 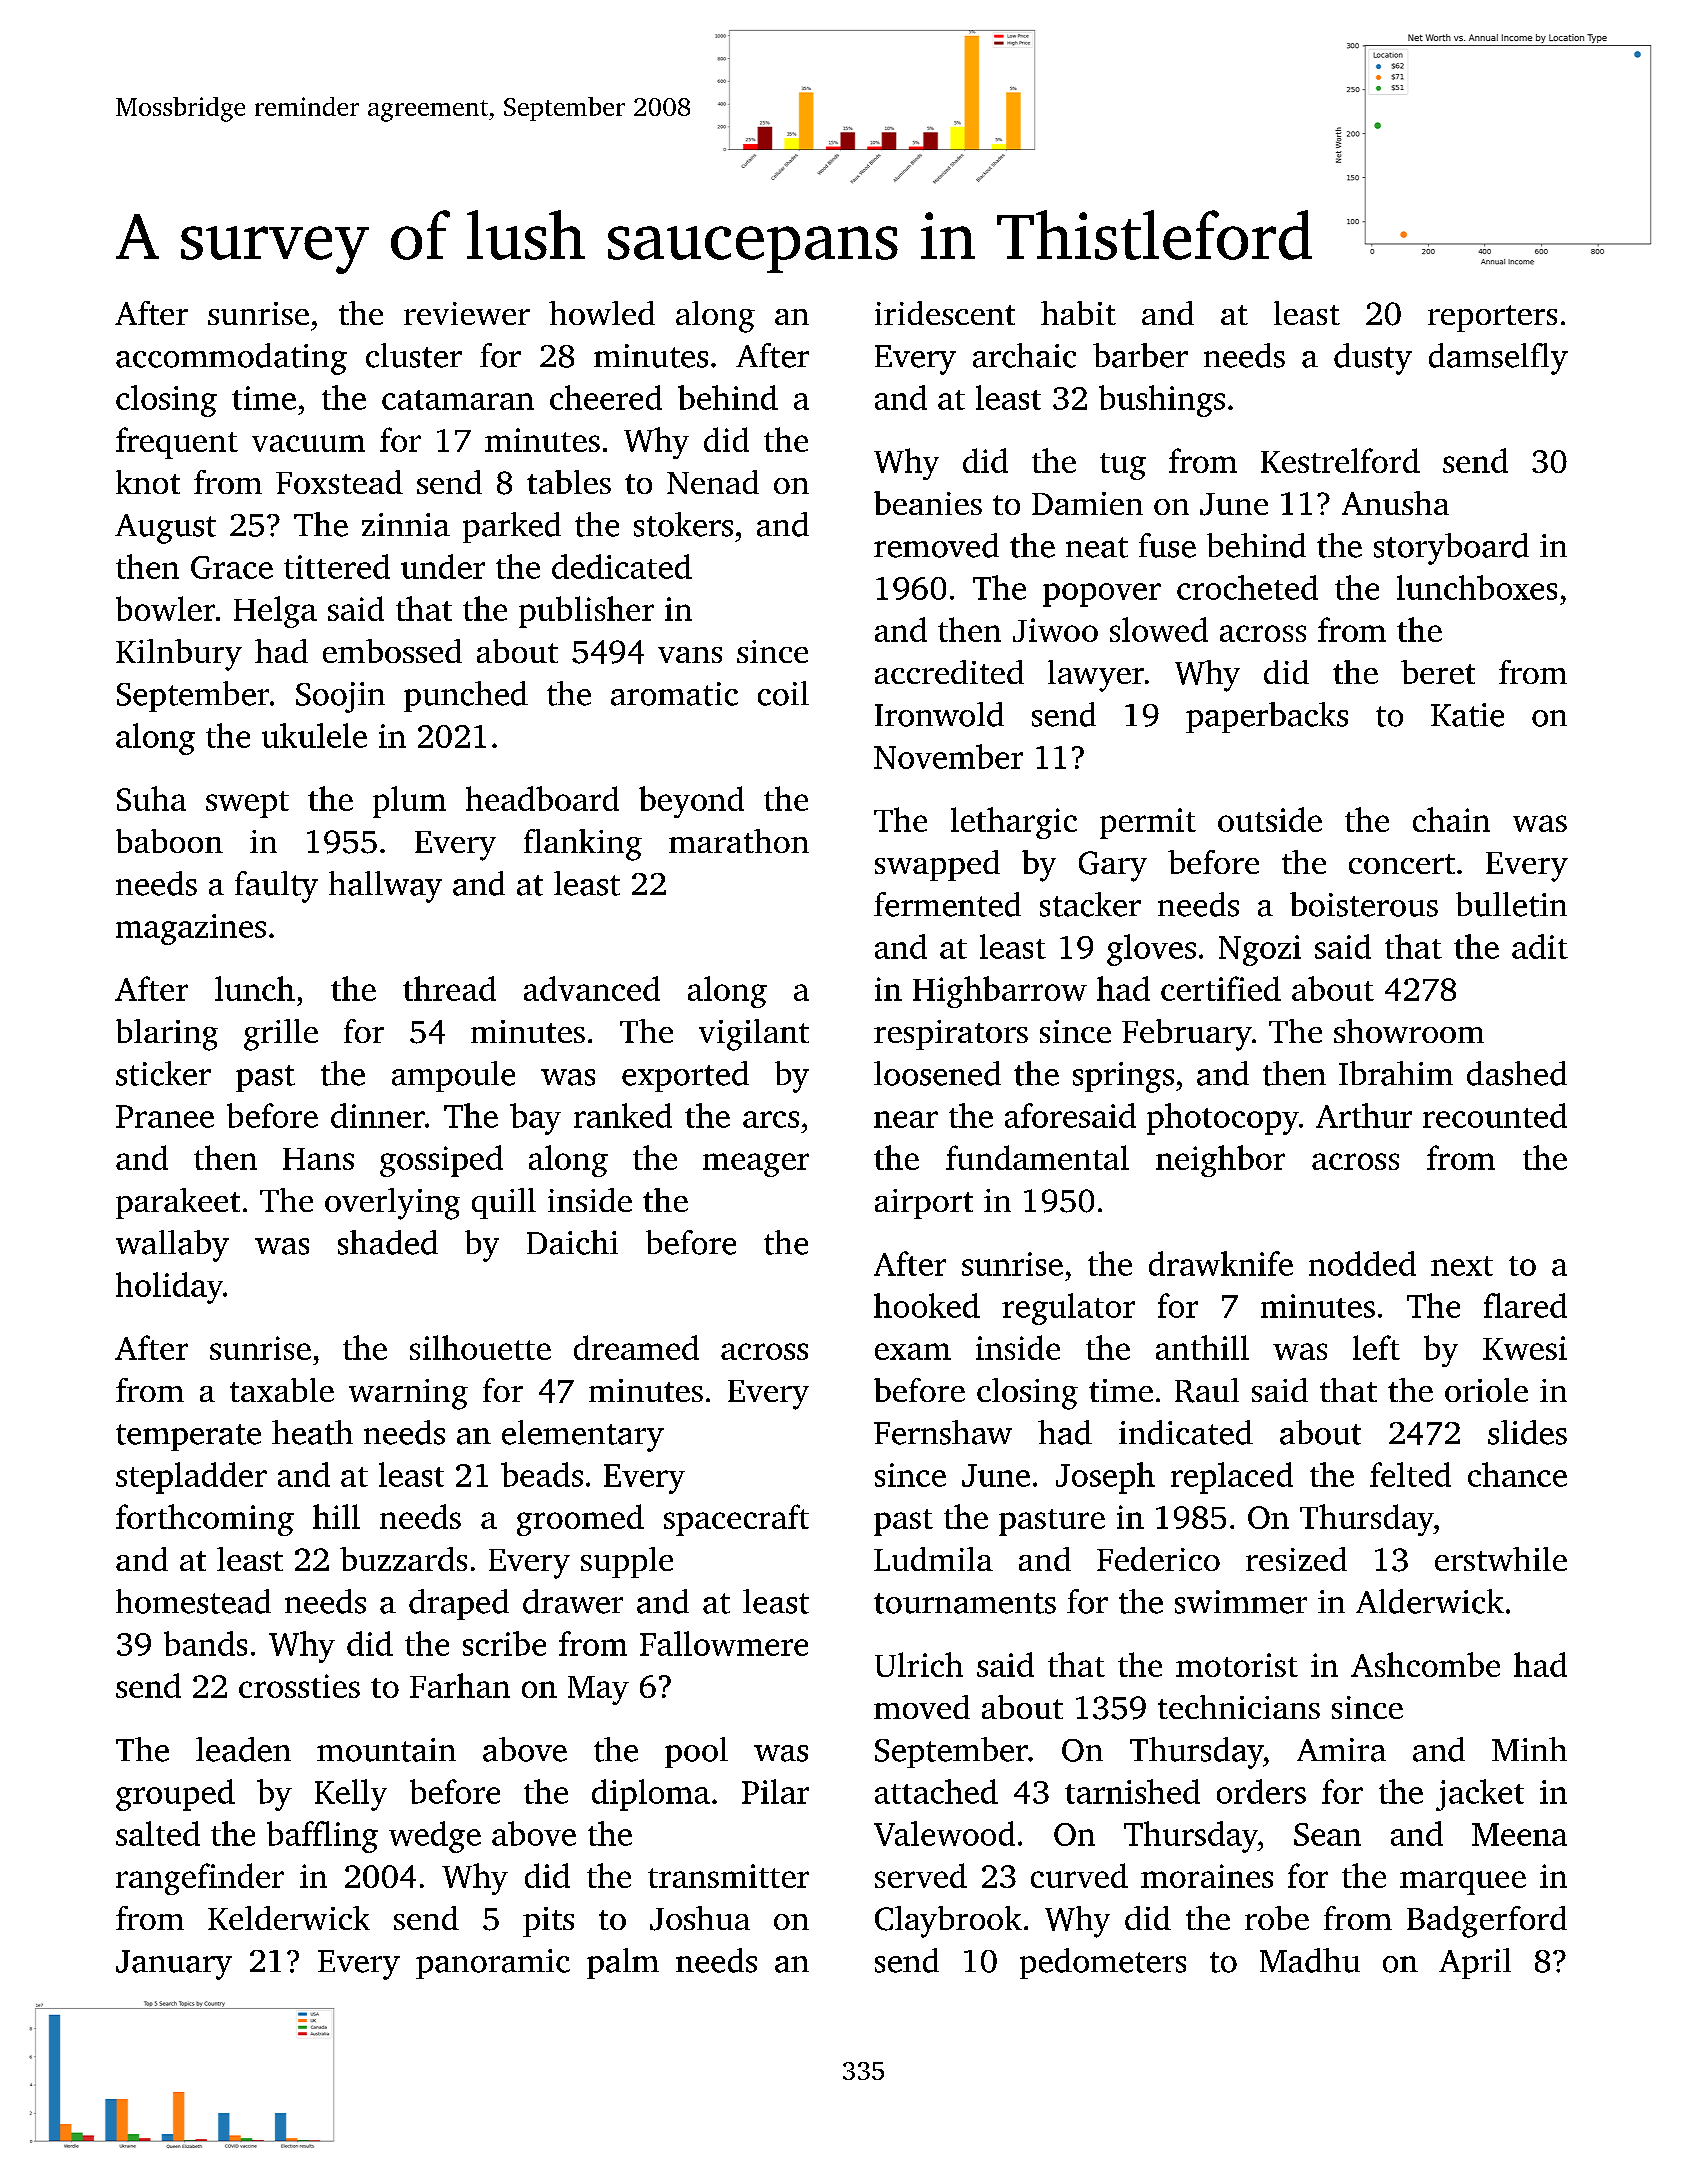 I want to click on Sean, so click(x=1327, y=1834).
